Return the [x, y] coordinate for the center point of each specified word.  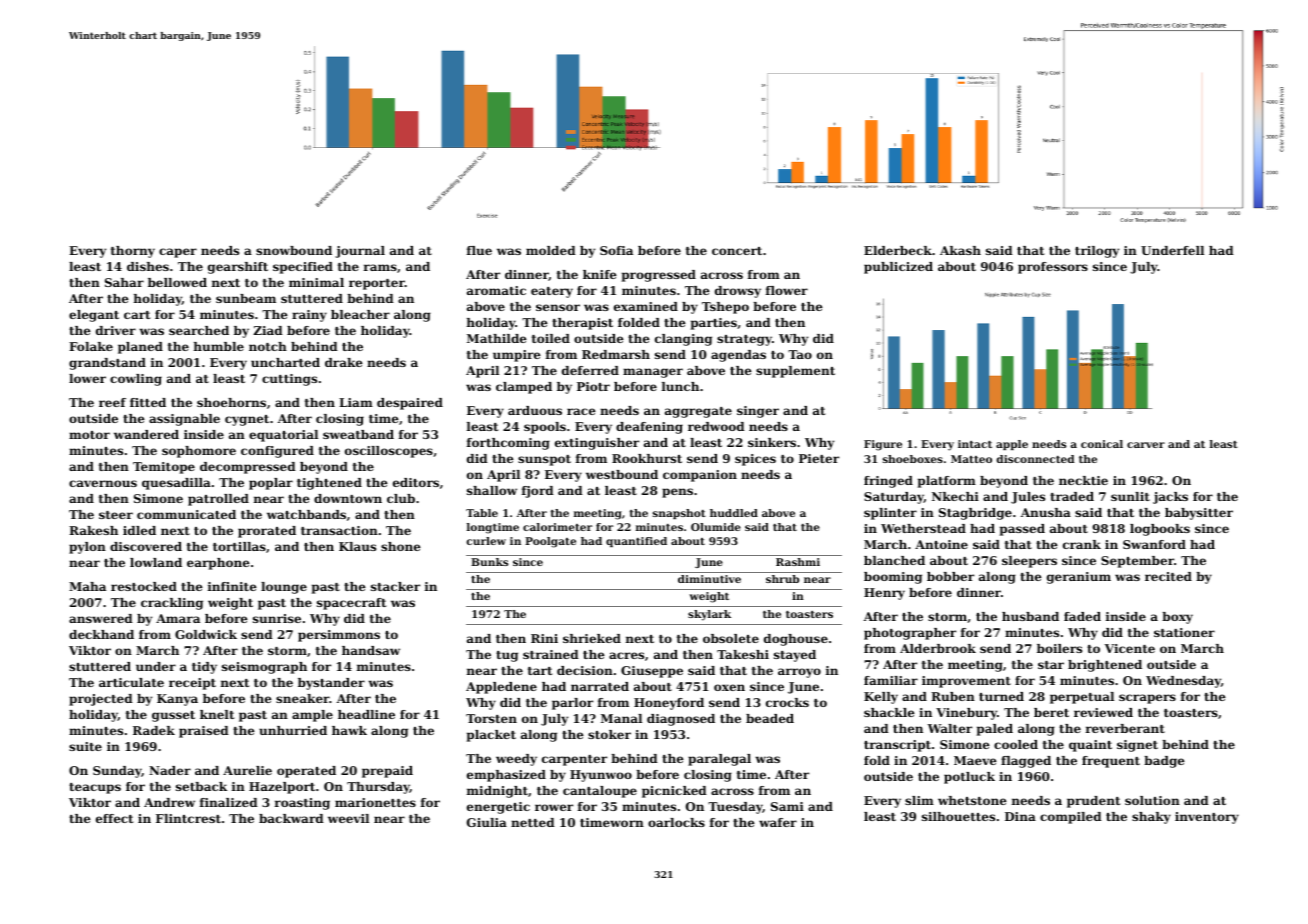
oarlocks [676, 822]
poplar [271, 484]
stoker [609, 734]
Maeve [975, 760]
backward [291, 818]
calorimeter [557, 527]
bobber [950, 576]
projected [101, 700]
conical [1102, 444]
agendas [738, 356]
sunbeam [246, 298]
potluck [969, 778]
